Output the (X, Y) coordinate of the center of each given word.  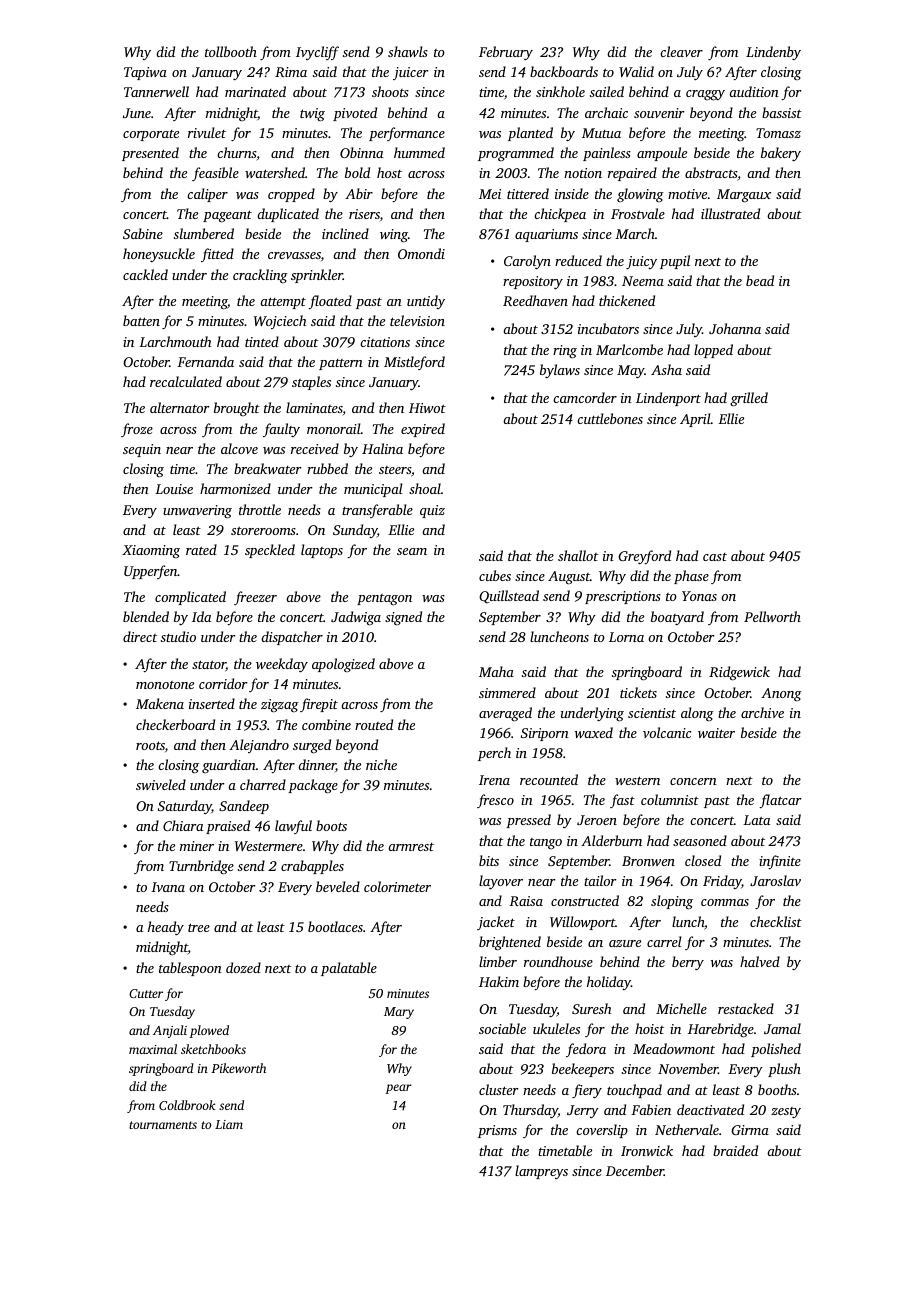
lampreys (541, 1172)
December (635, 1170)
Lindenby (773, 53)
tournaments (163, 1125)
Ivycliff (317, 53)
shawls (408, 51)
